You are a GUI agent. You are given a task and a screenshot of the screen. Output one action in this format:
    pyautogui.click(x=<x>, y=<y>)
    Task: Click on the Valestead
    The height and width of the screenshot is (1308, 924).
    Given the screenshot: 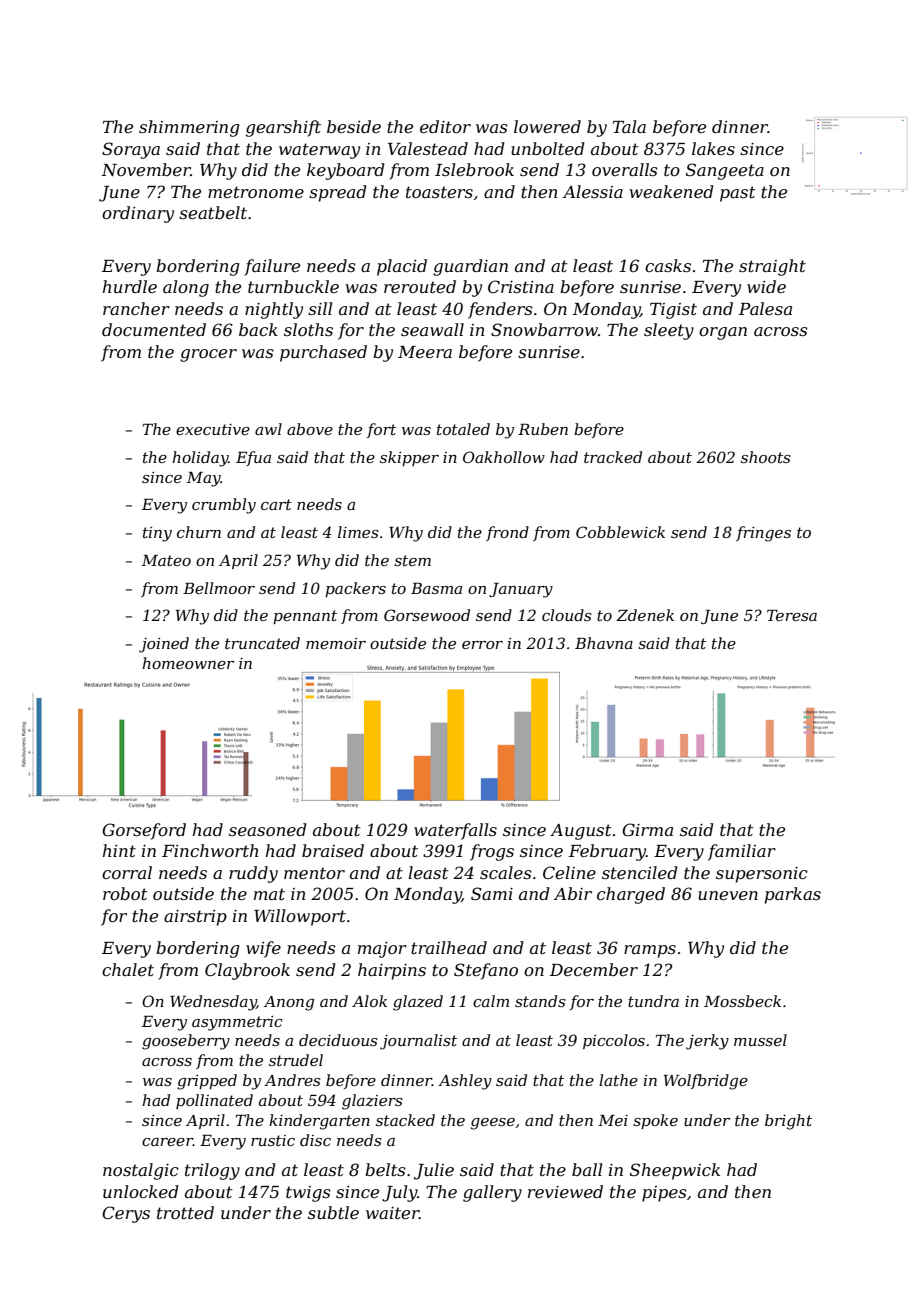 What is the action you would take?
    pyautogui.click(x=428, y=148)
